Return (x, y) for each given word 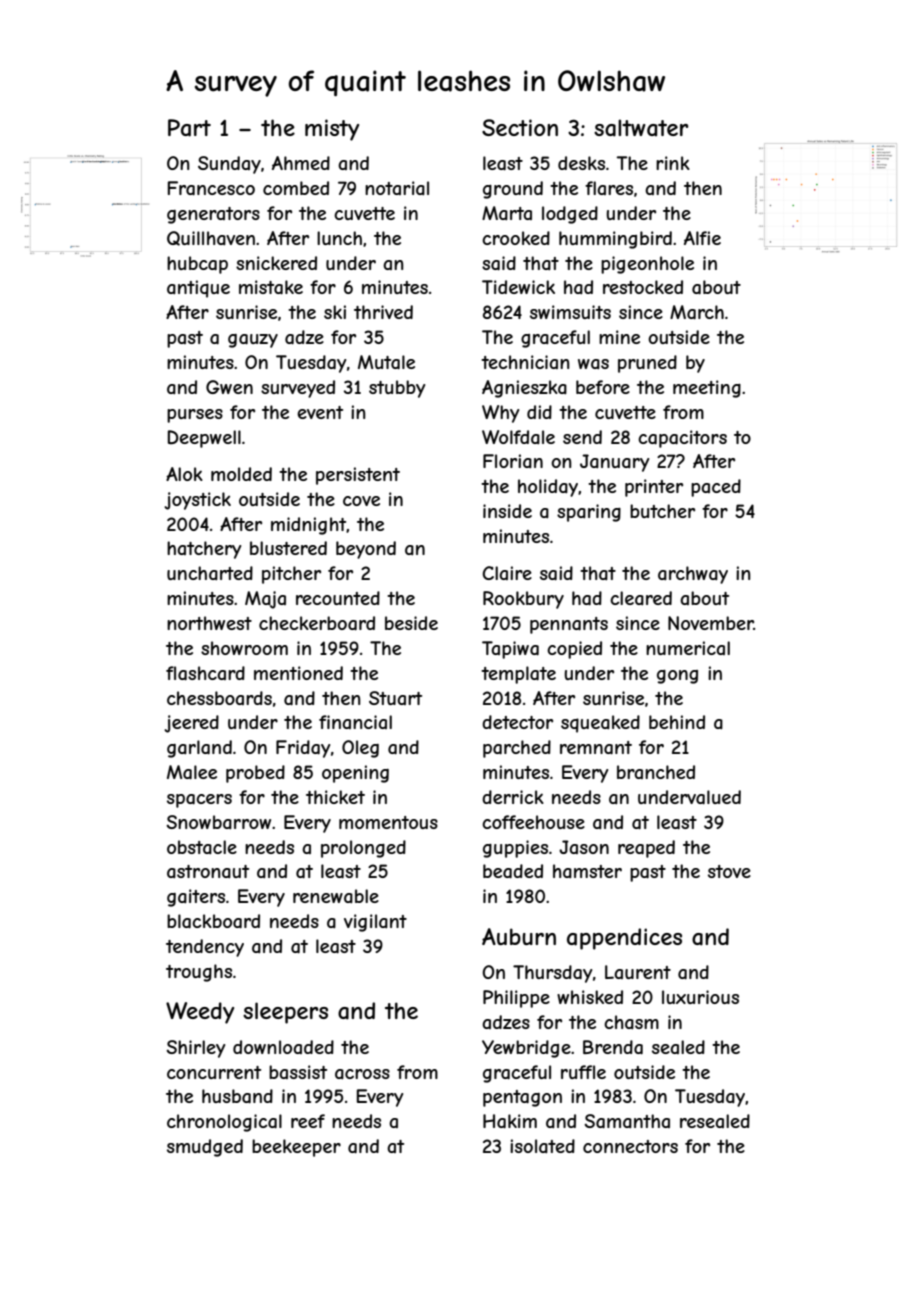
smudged (205, 1148)
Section (520, 127)
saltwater (641, 128)
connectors (630, 1146)
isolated (542, 1146)
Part (189, 128)
